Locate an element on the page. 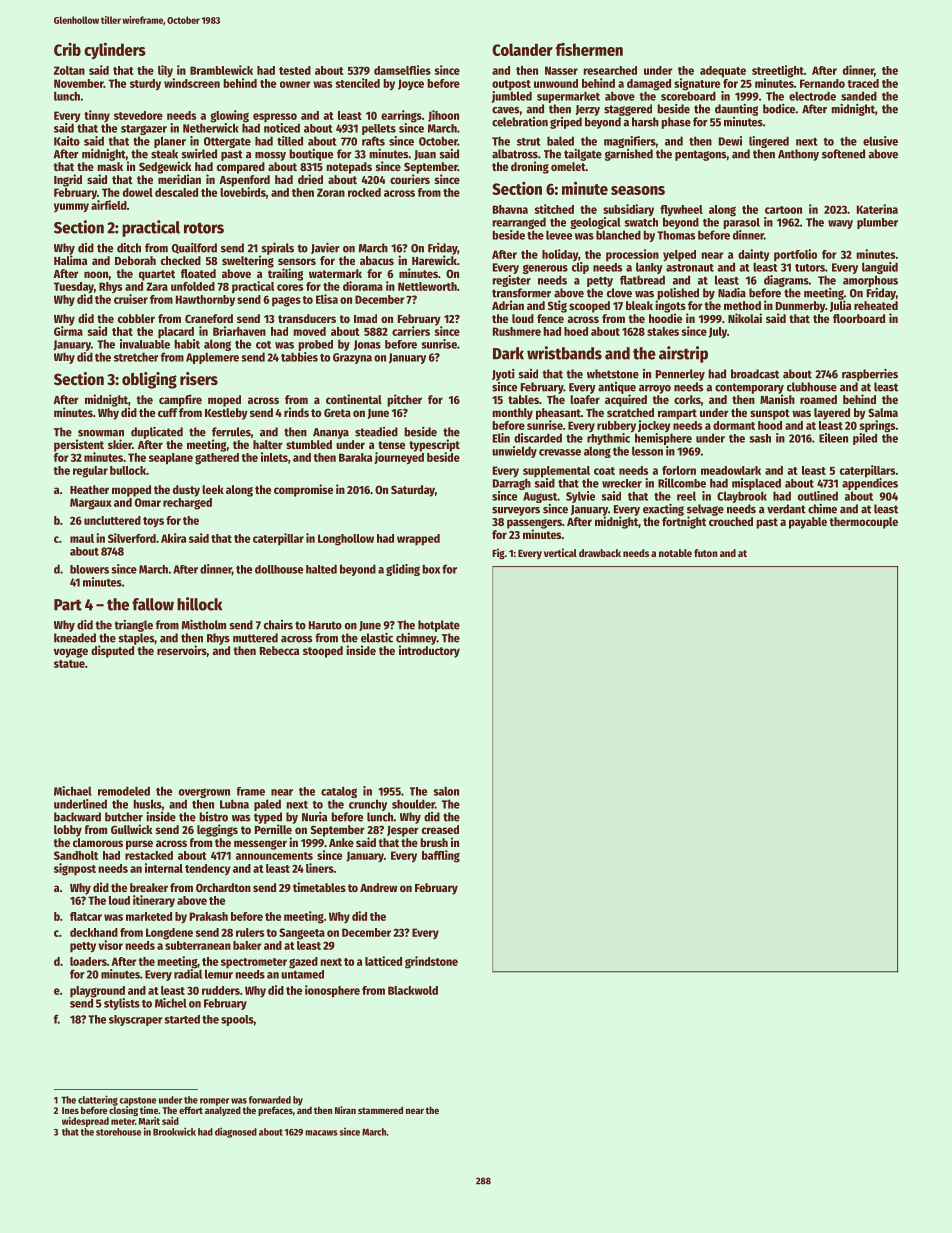 The height and width of the image is (1233, 952). untamed is located at coordinates (302, 974).
